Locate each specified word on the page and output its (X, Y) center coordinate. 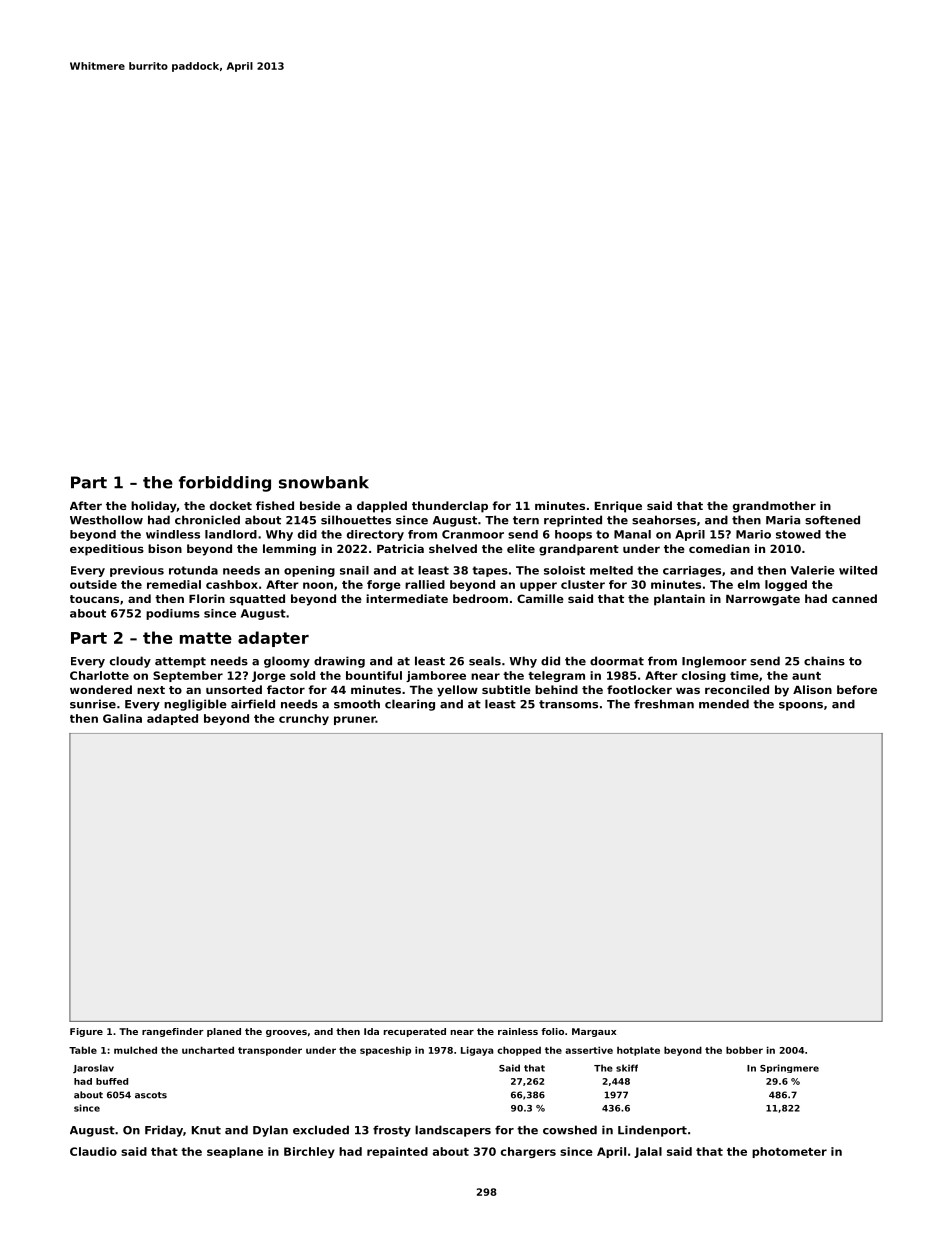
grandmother (774, 507)
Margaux (594, 1032)
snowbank (324, 482)
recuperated (415, 1032)
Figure (86, 1032)
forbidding (225, 484)
